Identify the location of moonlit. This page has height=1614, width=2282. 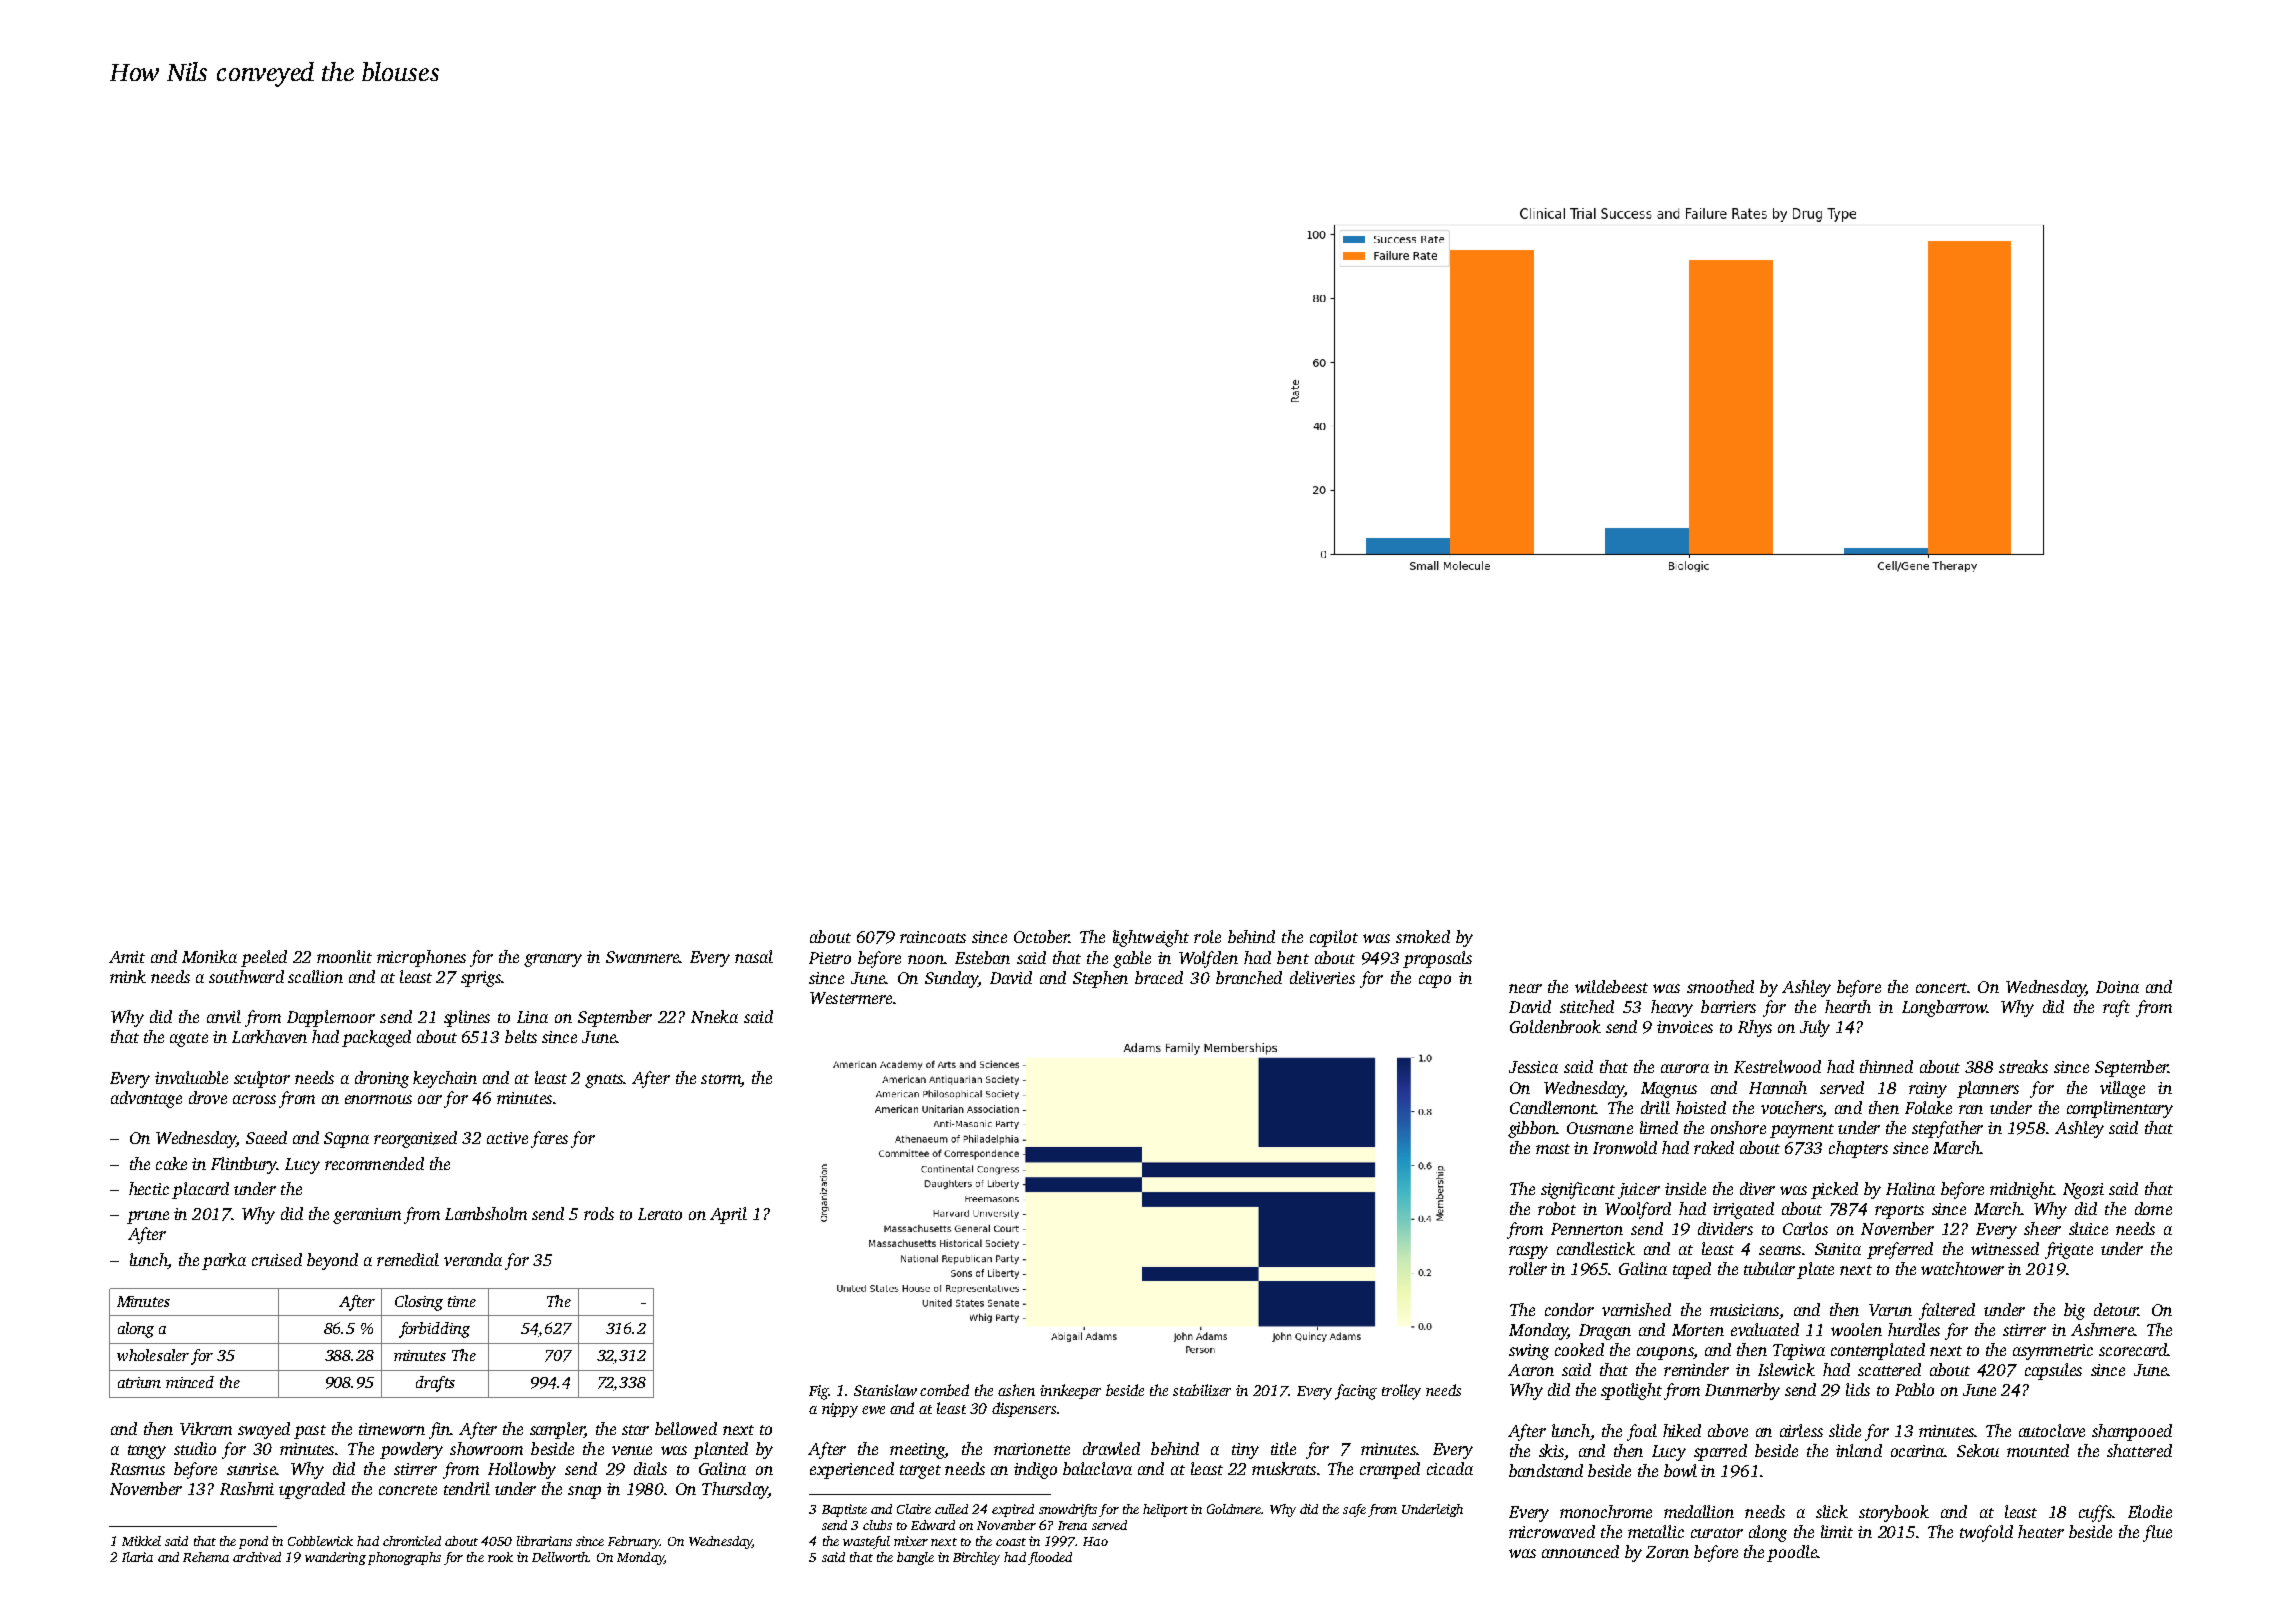
(344, 956).
